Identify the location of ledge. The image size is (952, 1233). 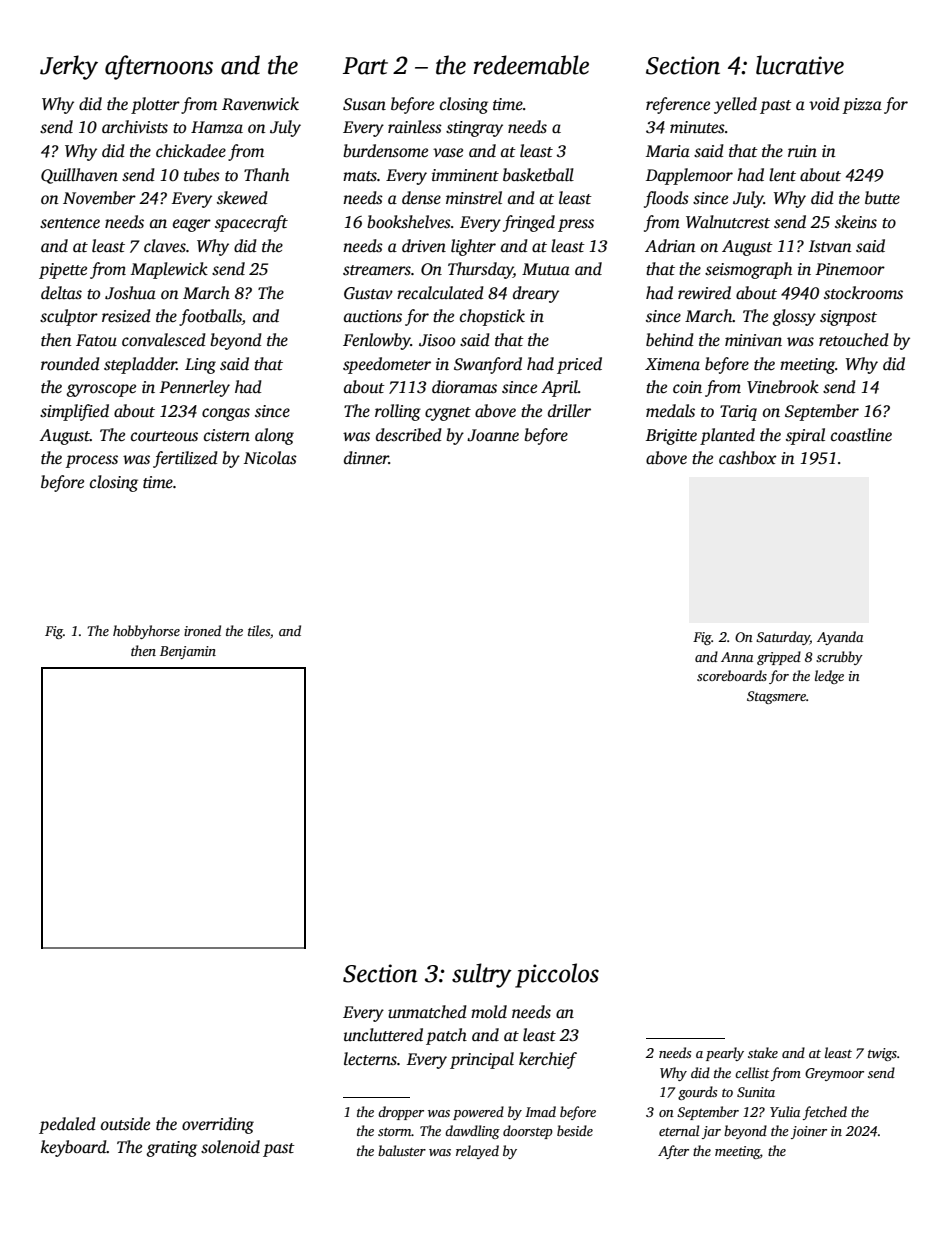
(829, 677).
